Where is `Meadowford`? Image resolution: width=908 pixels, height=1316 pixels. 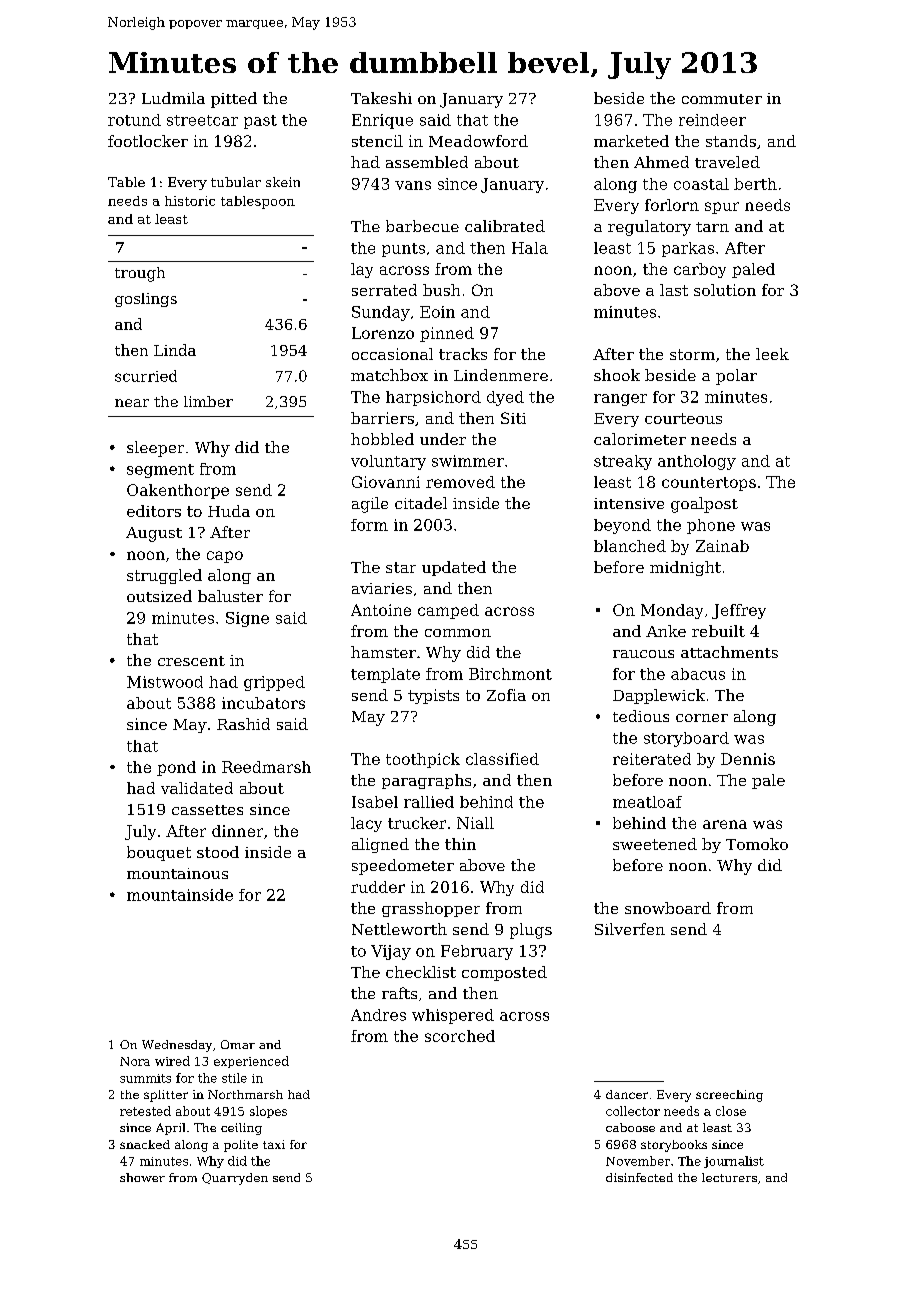 Meadowford is located at coordinates (478, 141).
